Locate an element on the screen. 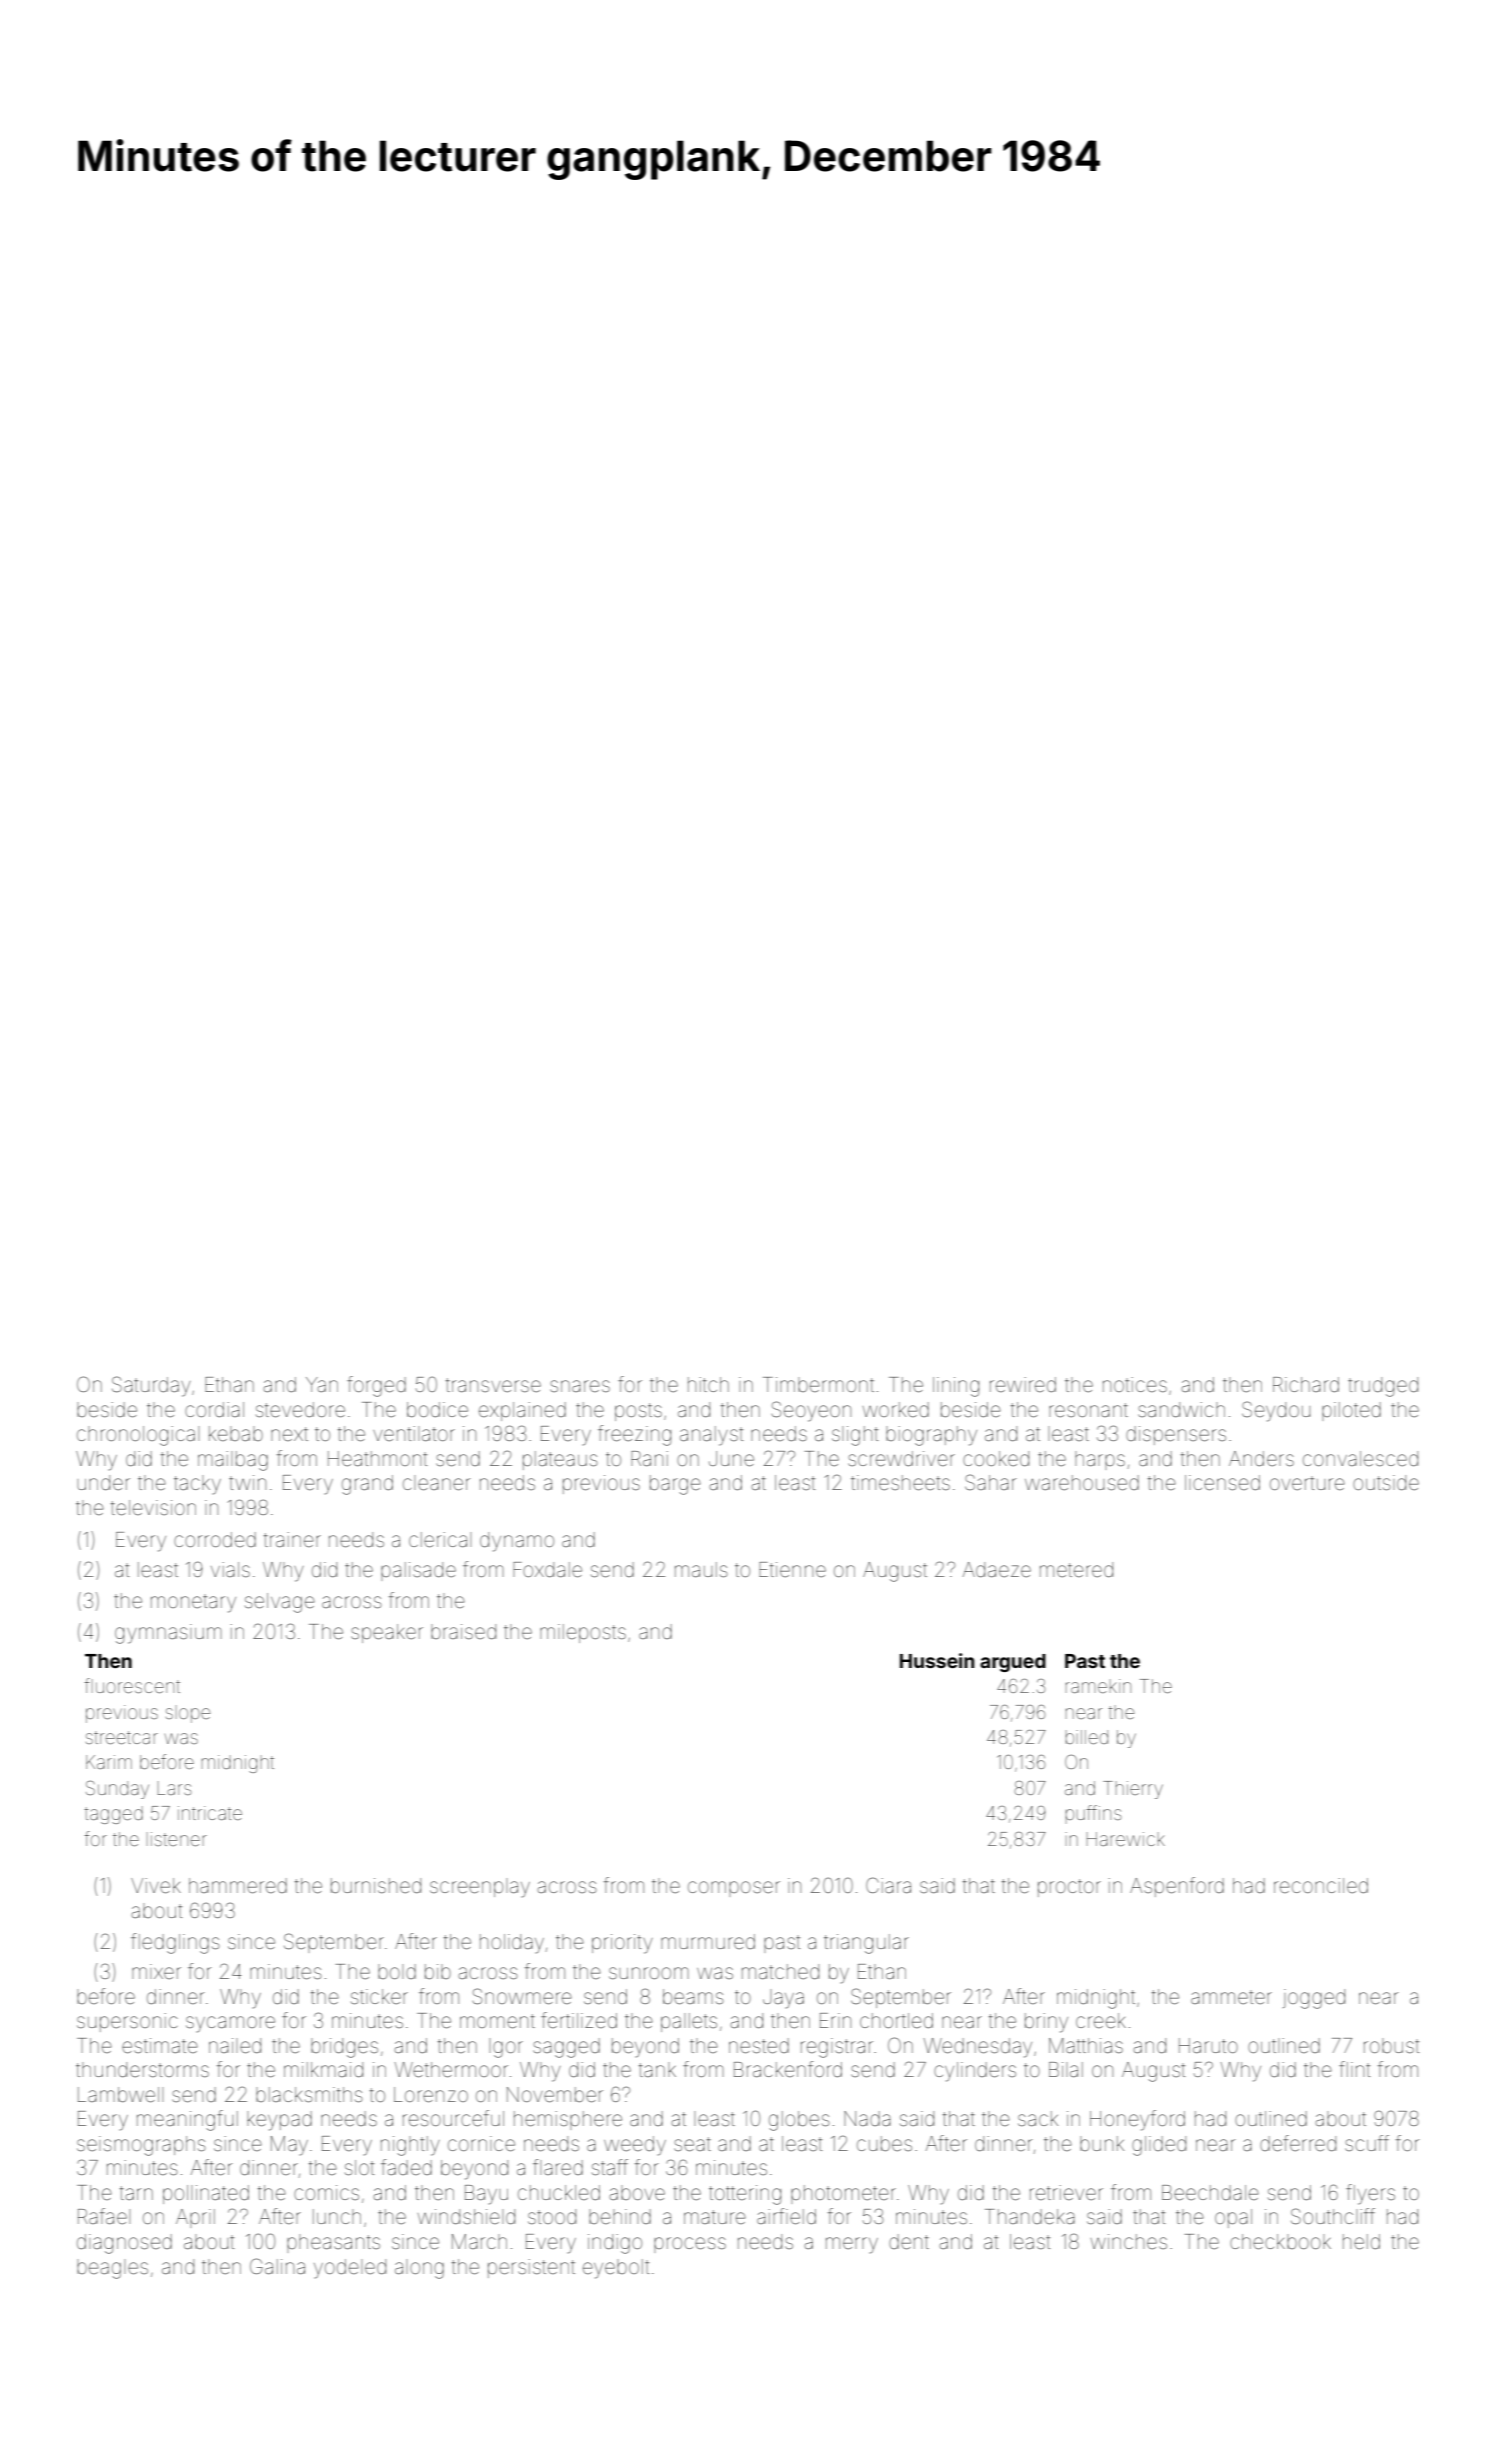 This screenshot has height=2464, width=1496. eyebolt is located at coordinates (616, 2269).
